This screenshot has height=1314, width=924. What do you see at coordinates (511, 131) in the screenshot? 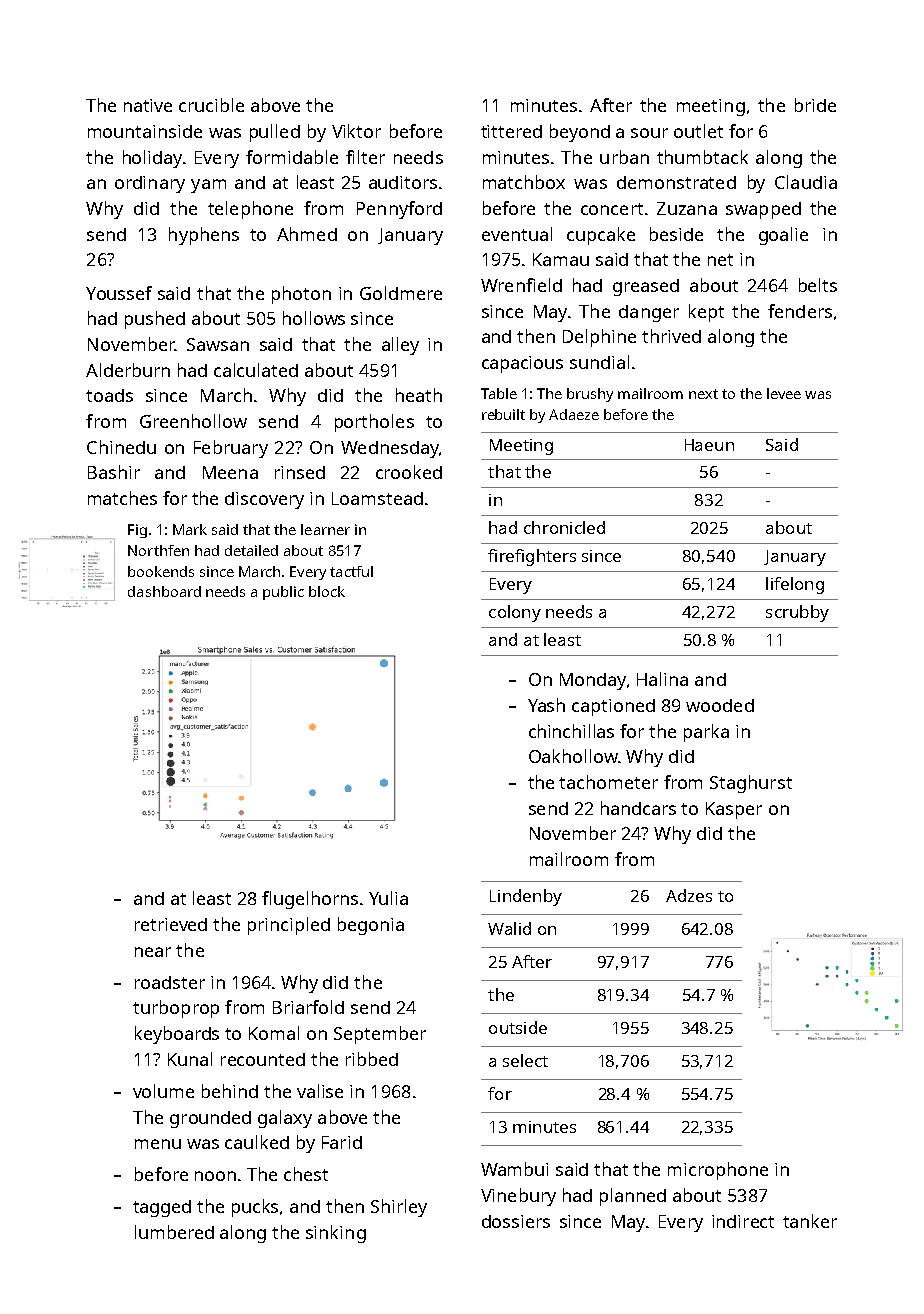
I see `tittered` at bounding box center [511, 131].
